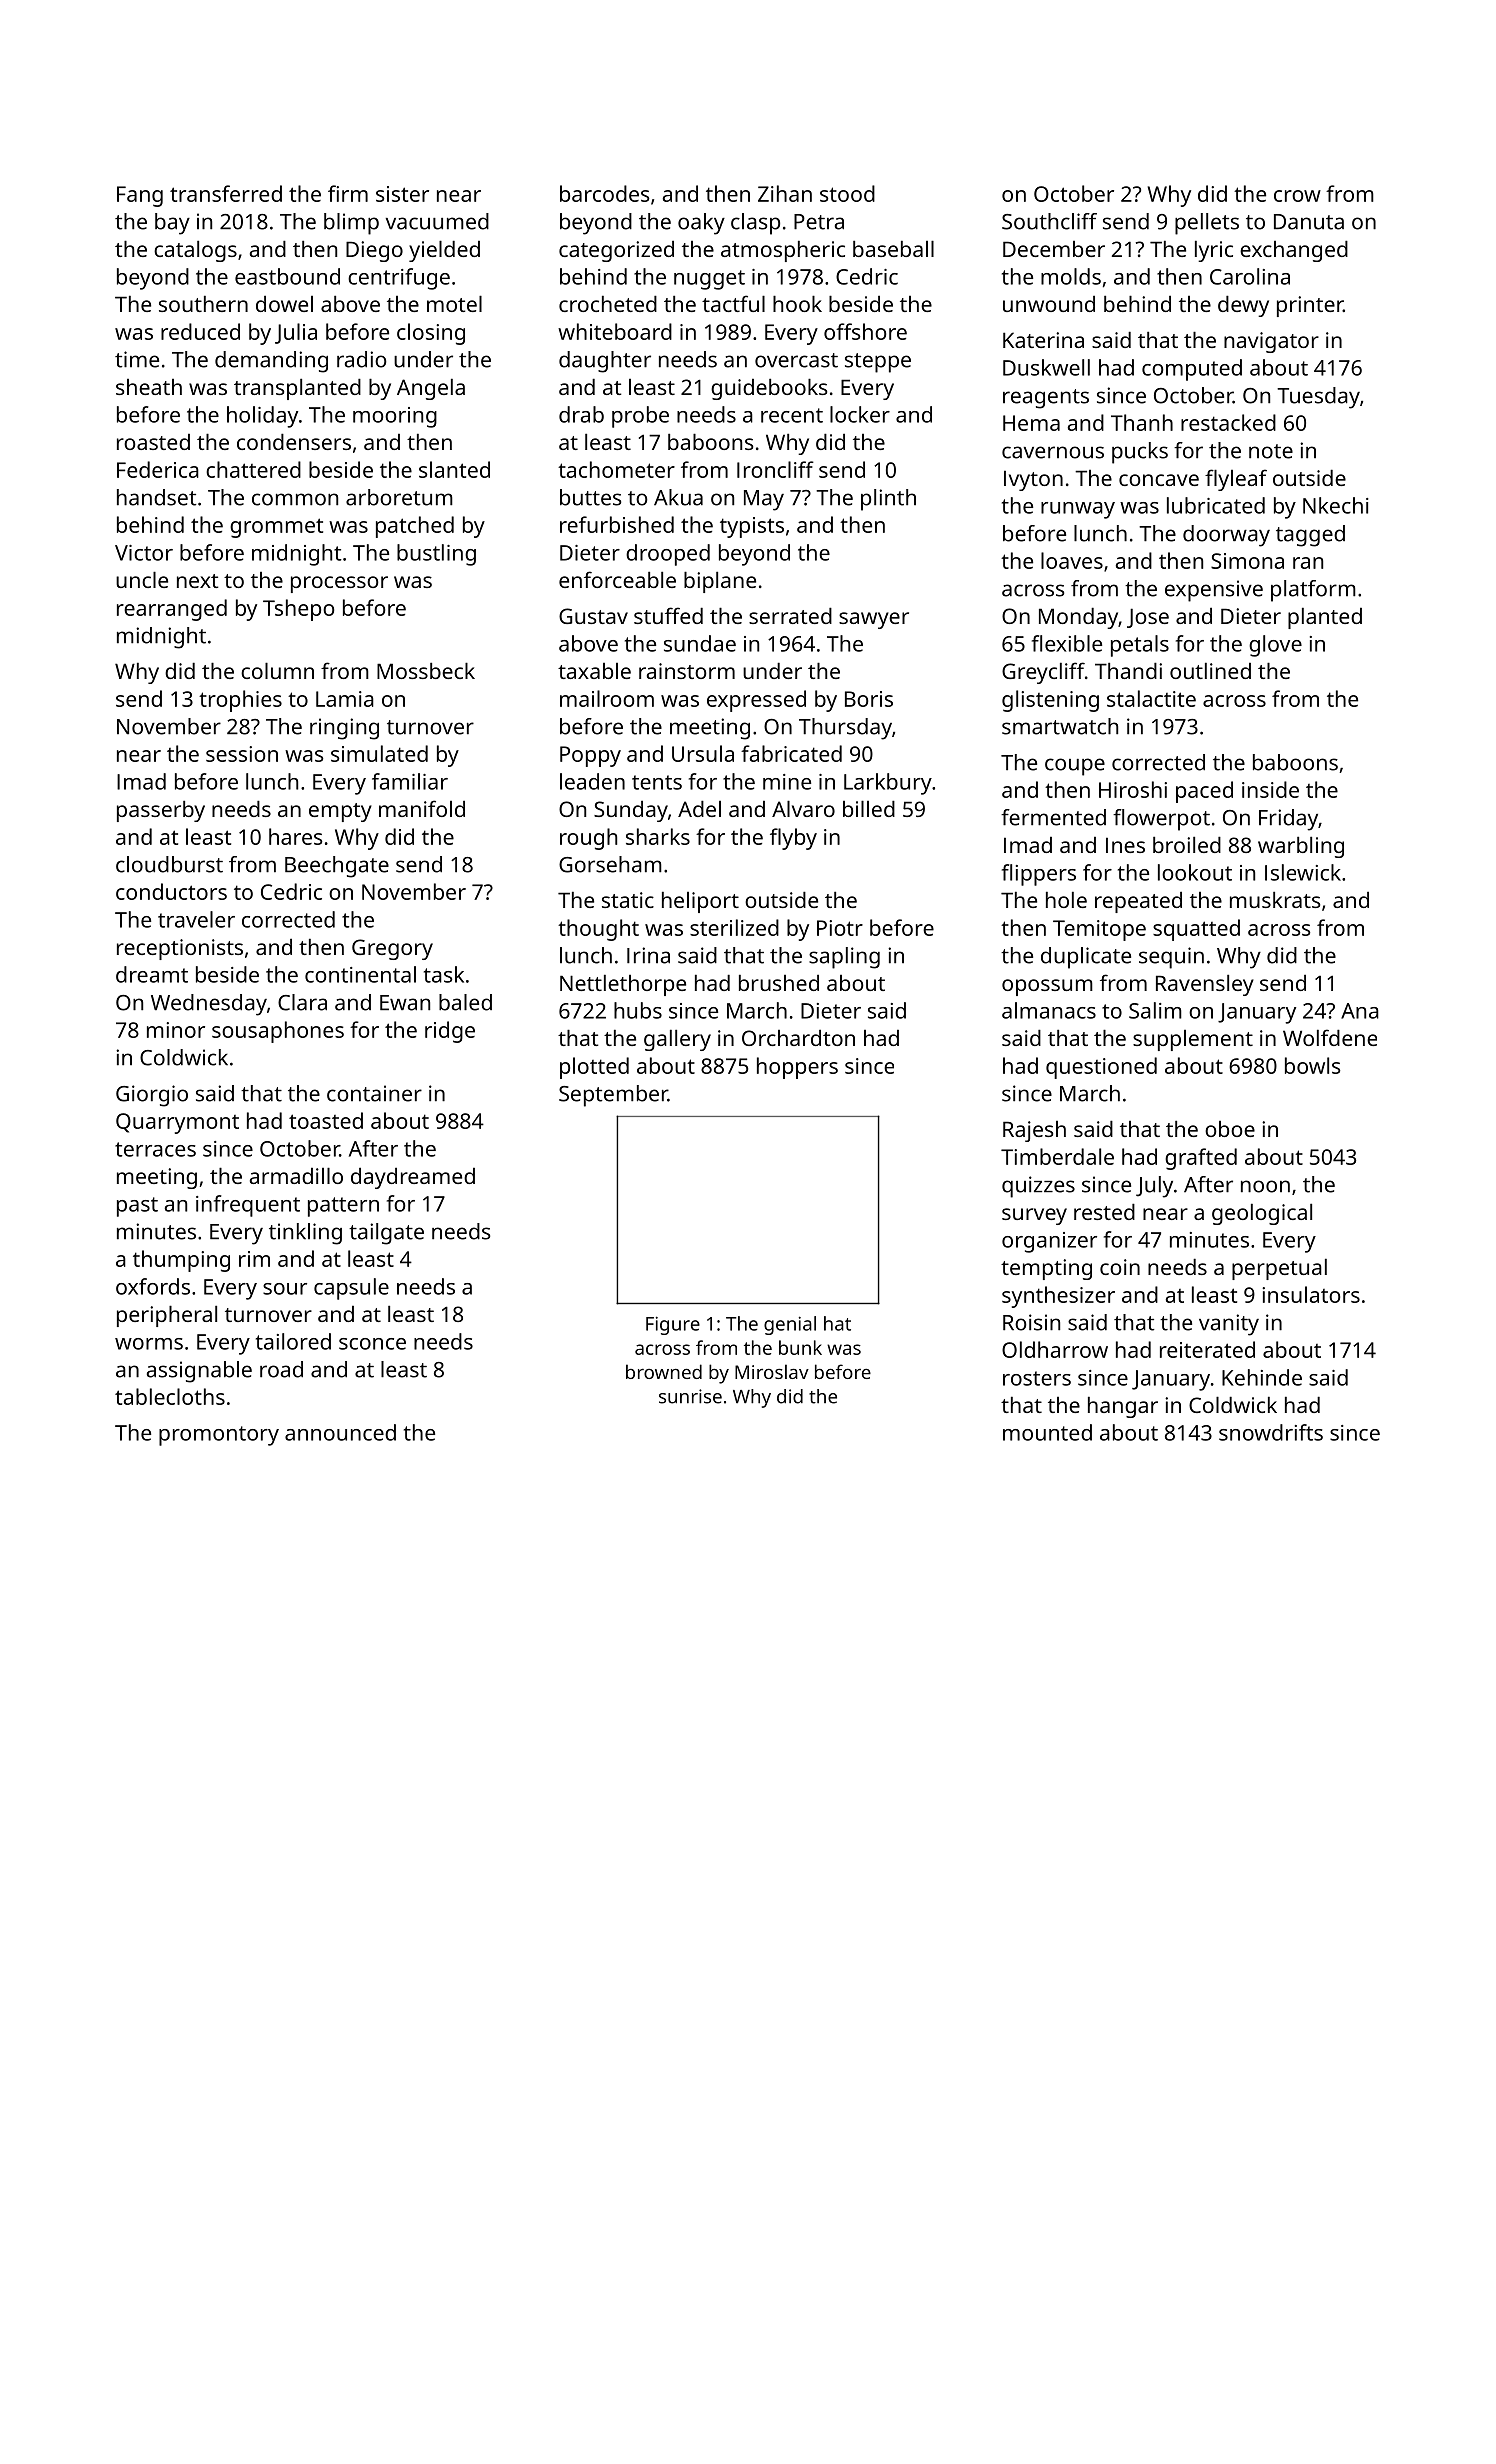 This screenshot has width=1496, height=2464. I want to click on serrated, so click(790, 615).
